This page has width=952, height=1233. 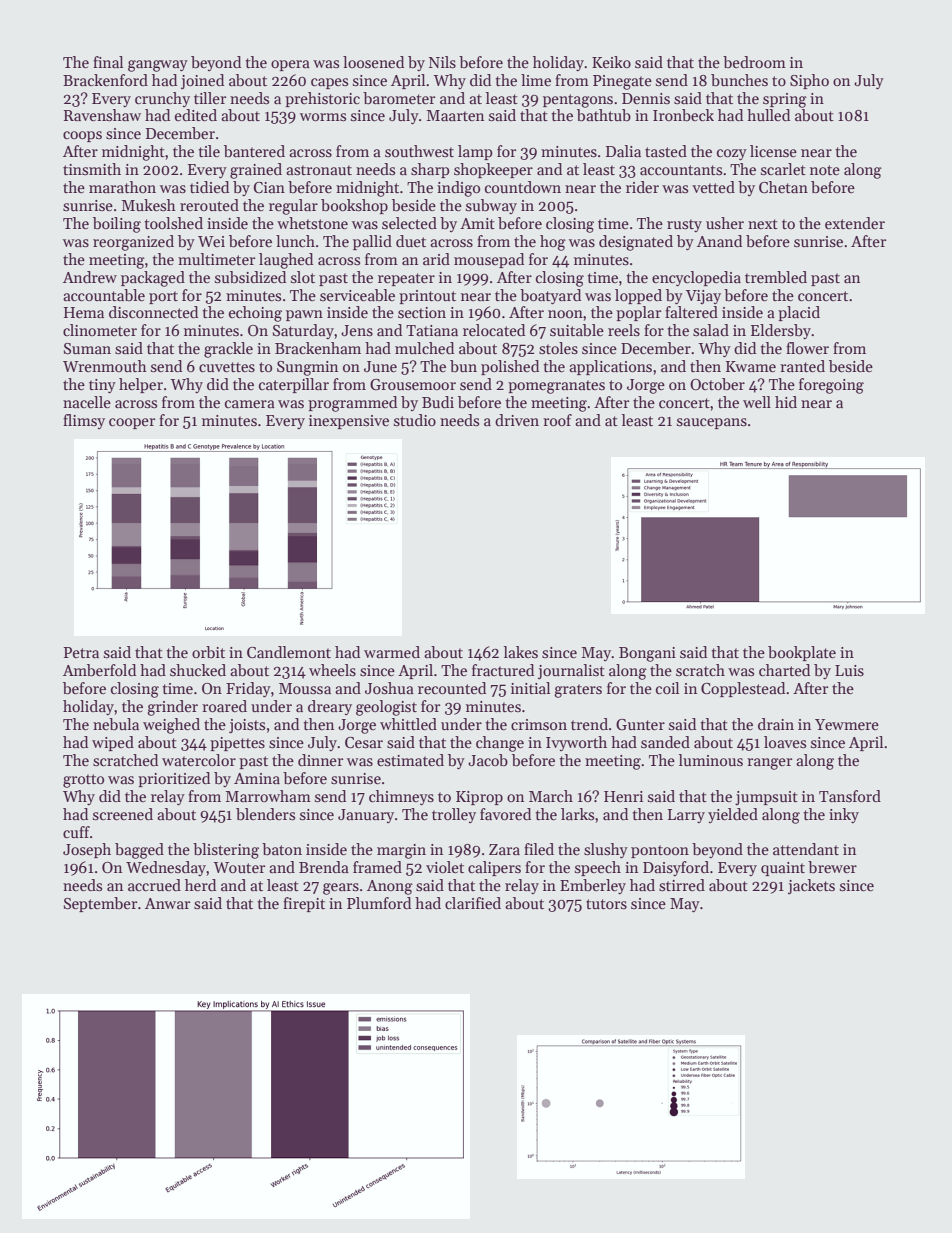 What do you see at coordinates (81, 652) in the page?
I see `Petra` at bounding box center [81, 652].
